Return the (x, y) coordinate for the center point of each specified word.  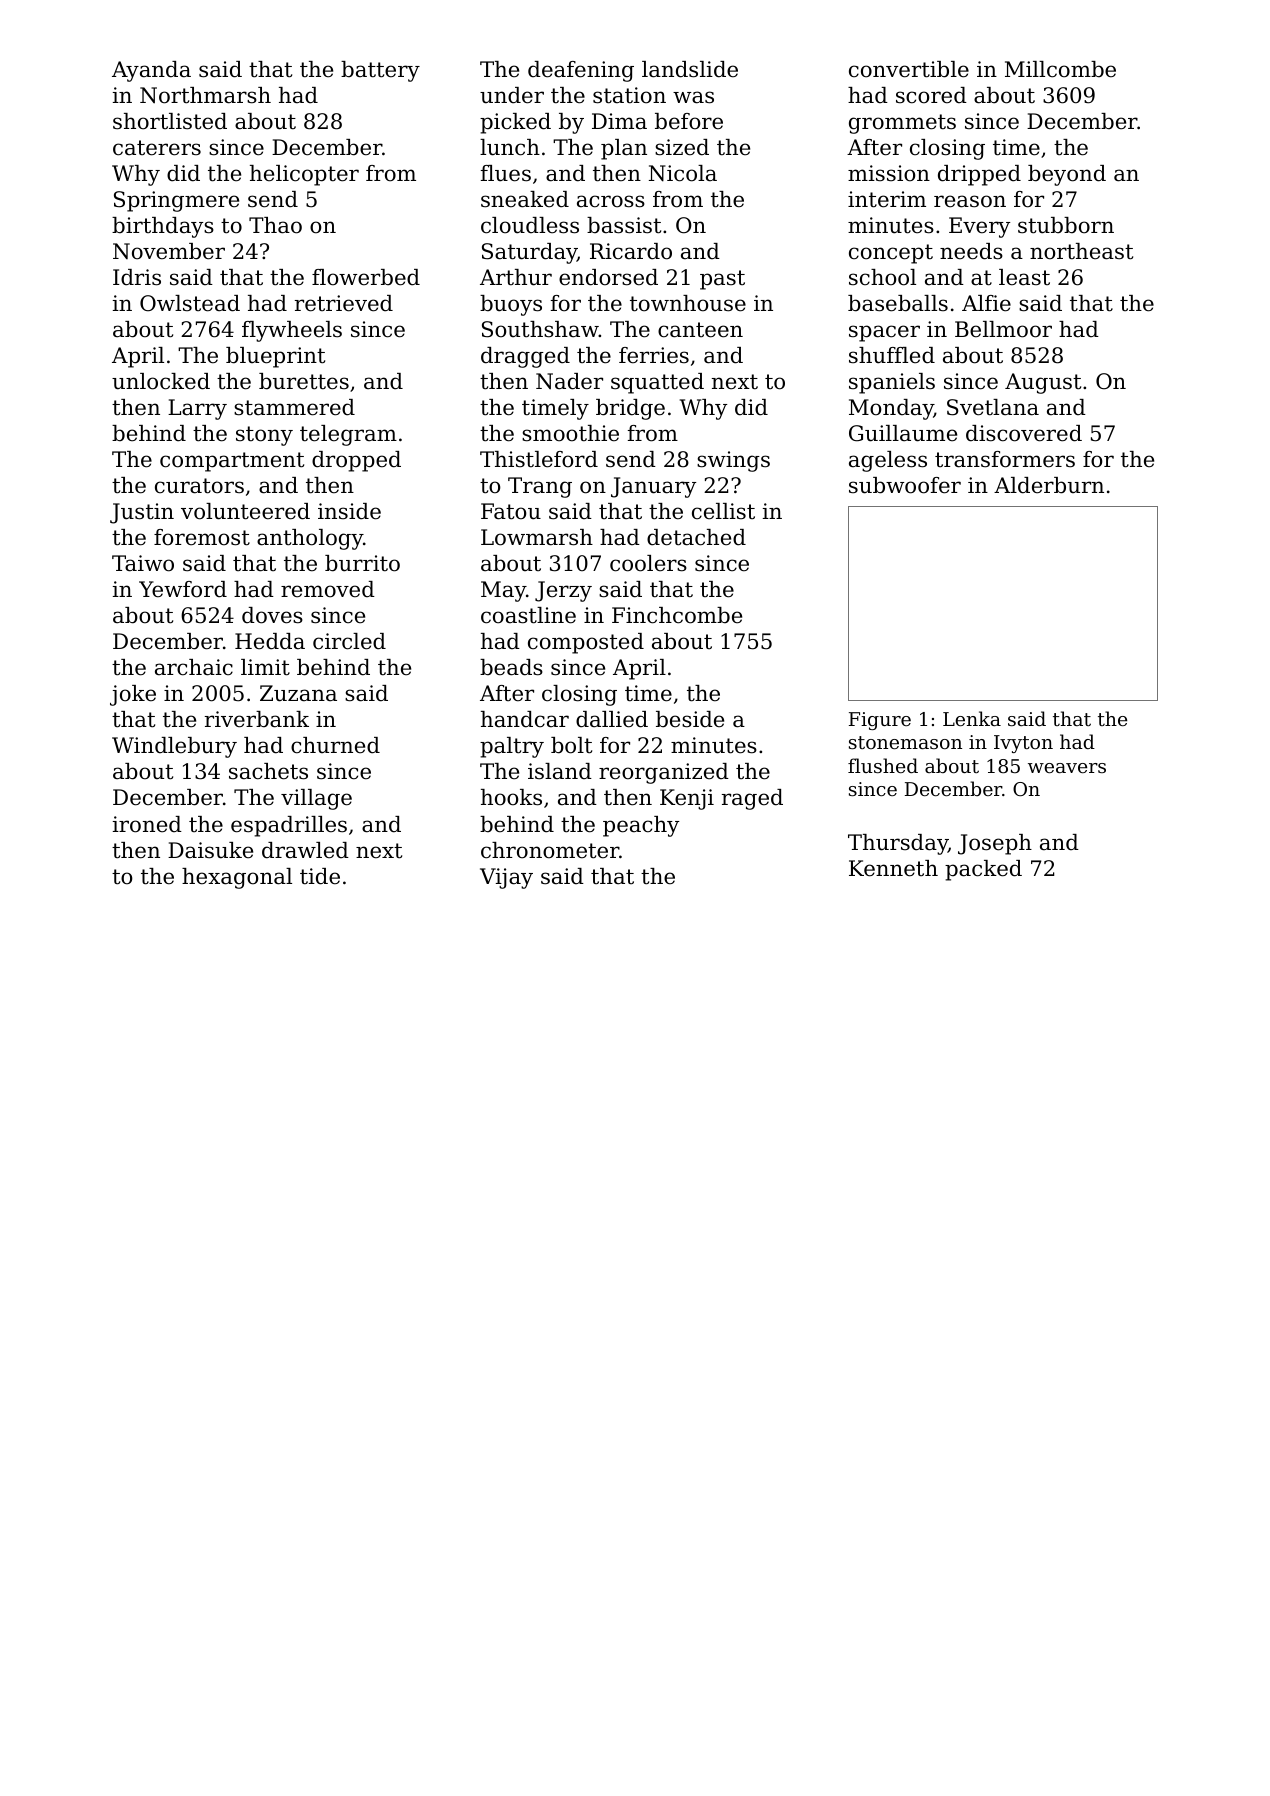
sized (682, 147)
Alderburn (1049, 485)
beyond (1067, 175)
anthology (310, 539)
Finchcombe (677, 615)
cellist (723, 511)
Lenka (972, 718)
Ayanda (151, 71)
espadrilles (289, 826)
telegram (348, 435)
